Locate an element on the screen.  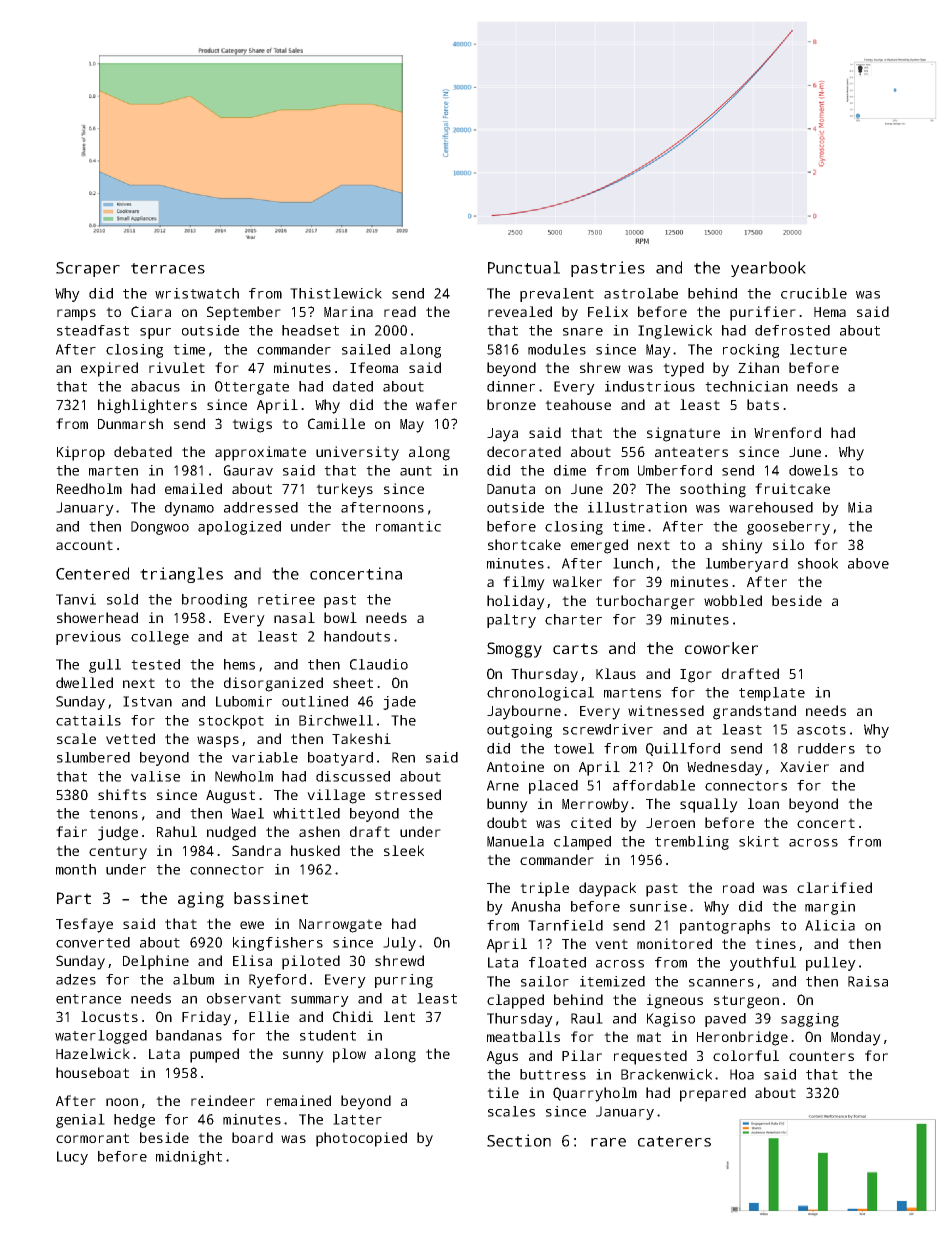
aging is located at coordinates (201, 900).
